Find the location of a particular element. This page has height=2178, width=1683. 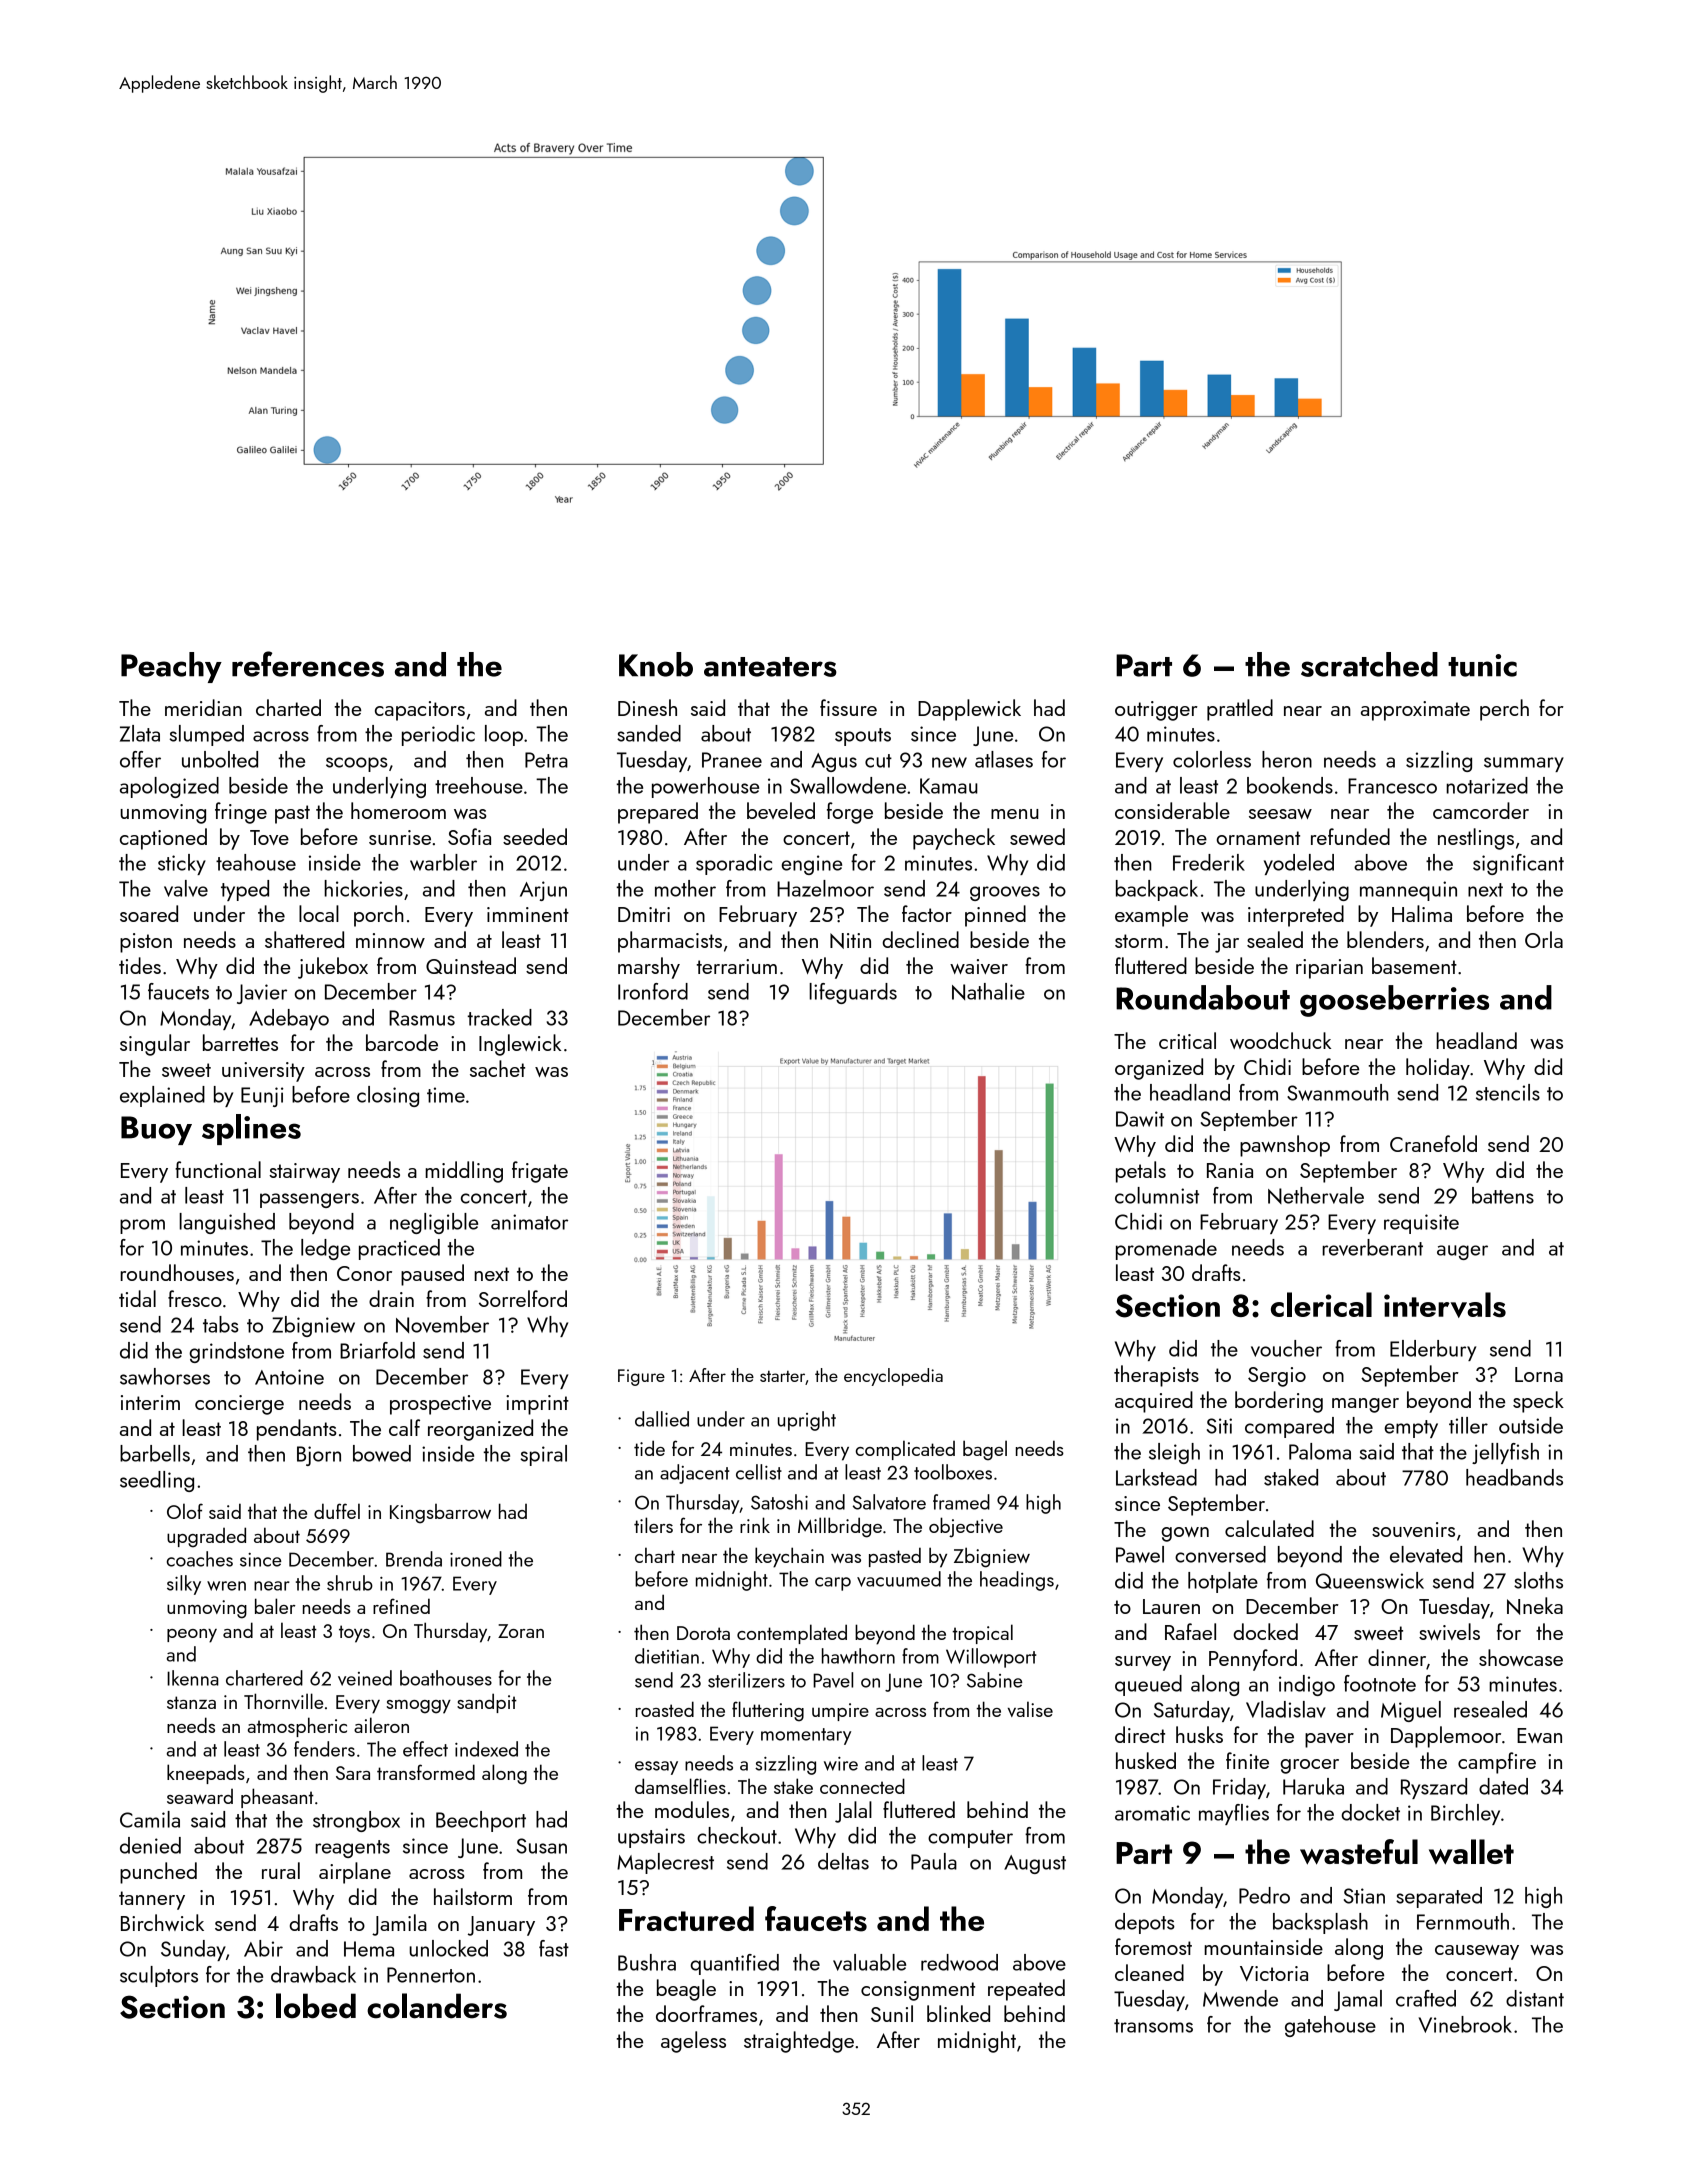

woodchuck is located at coordinates (1280, 1040).
